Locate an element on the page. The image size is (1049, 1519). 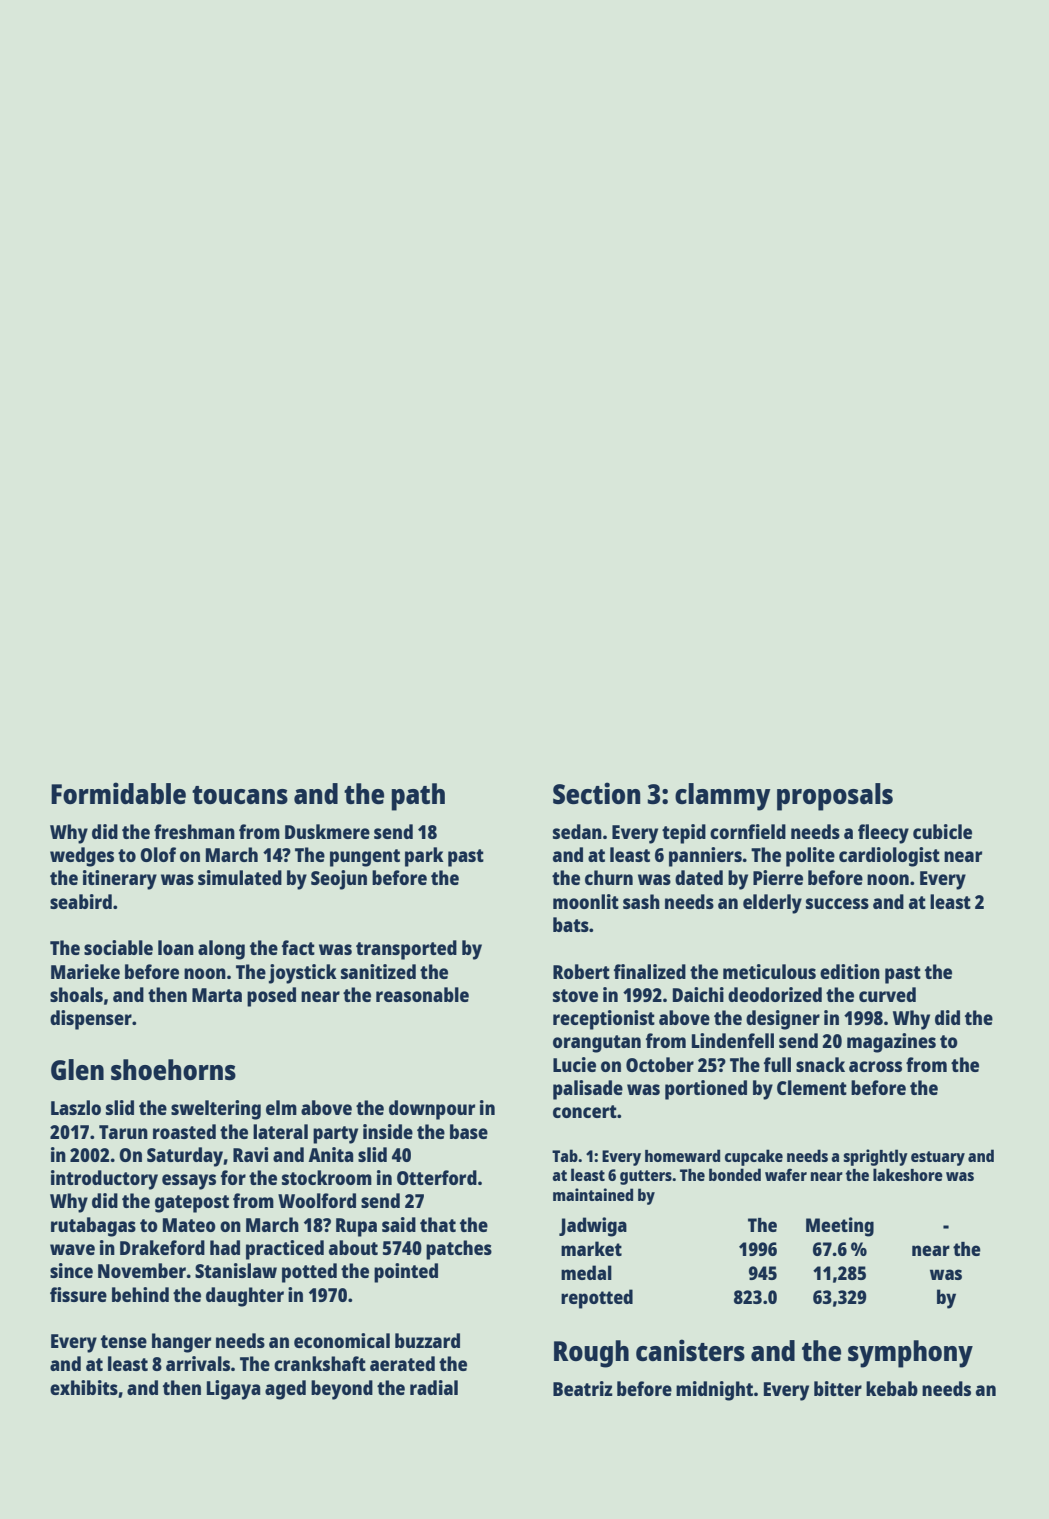
Formidable is located at coordinates (118, 793).
